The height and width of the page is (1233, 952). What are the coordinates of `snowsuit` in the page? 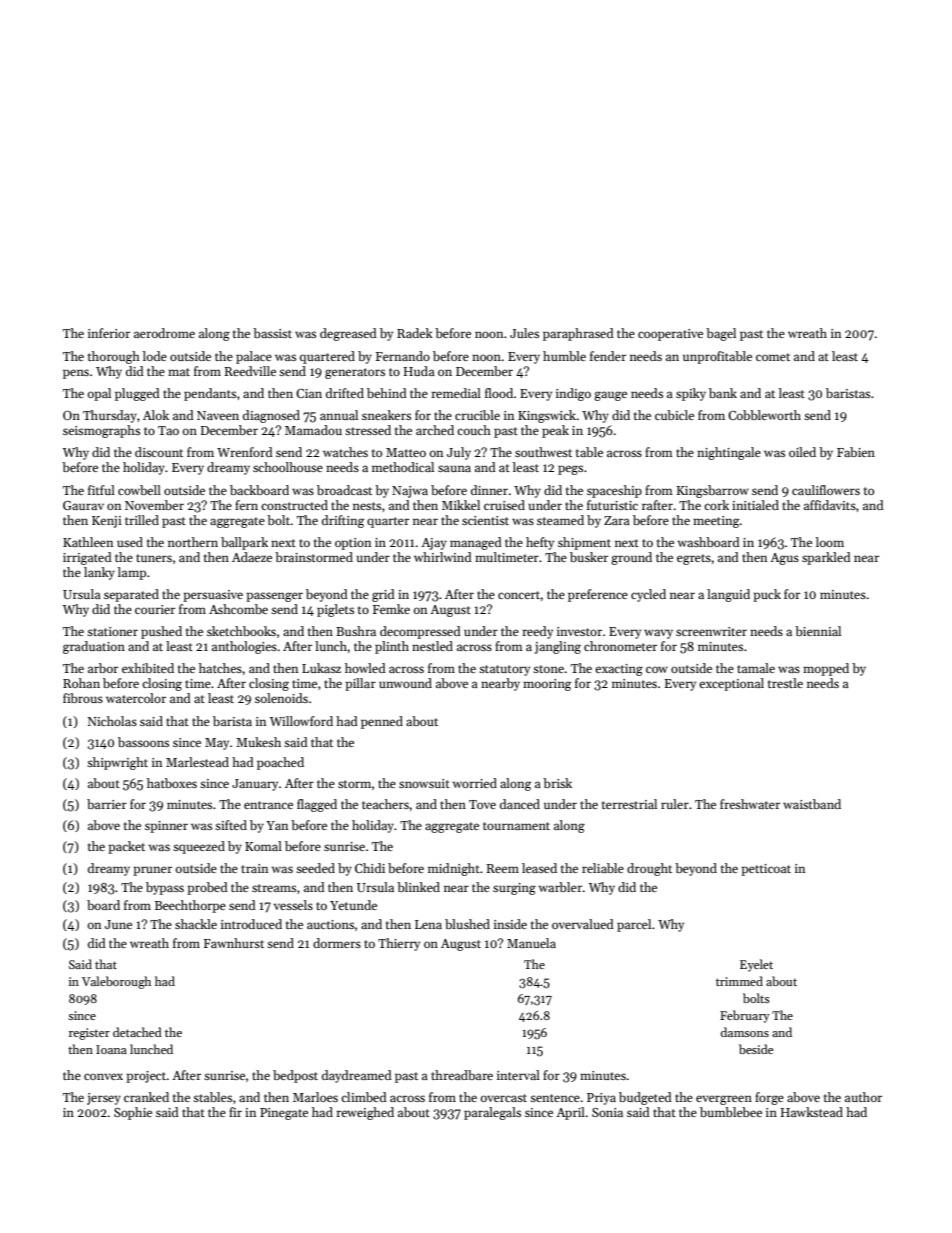 It's located at (424, 783).
